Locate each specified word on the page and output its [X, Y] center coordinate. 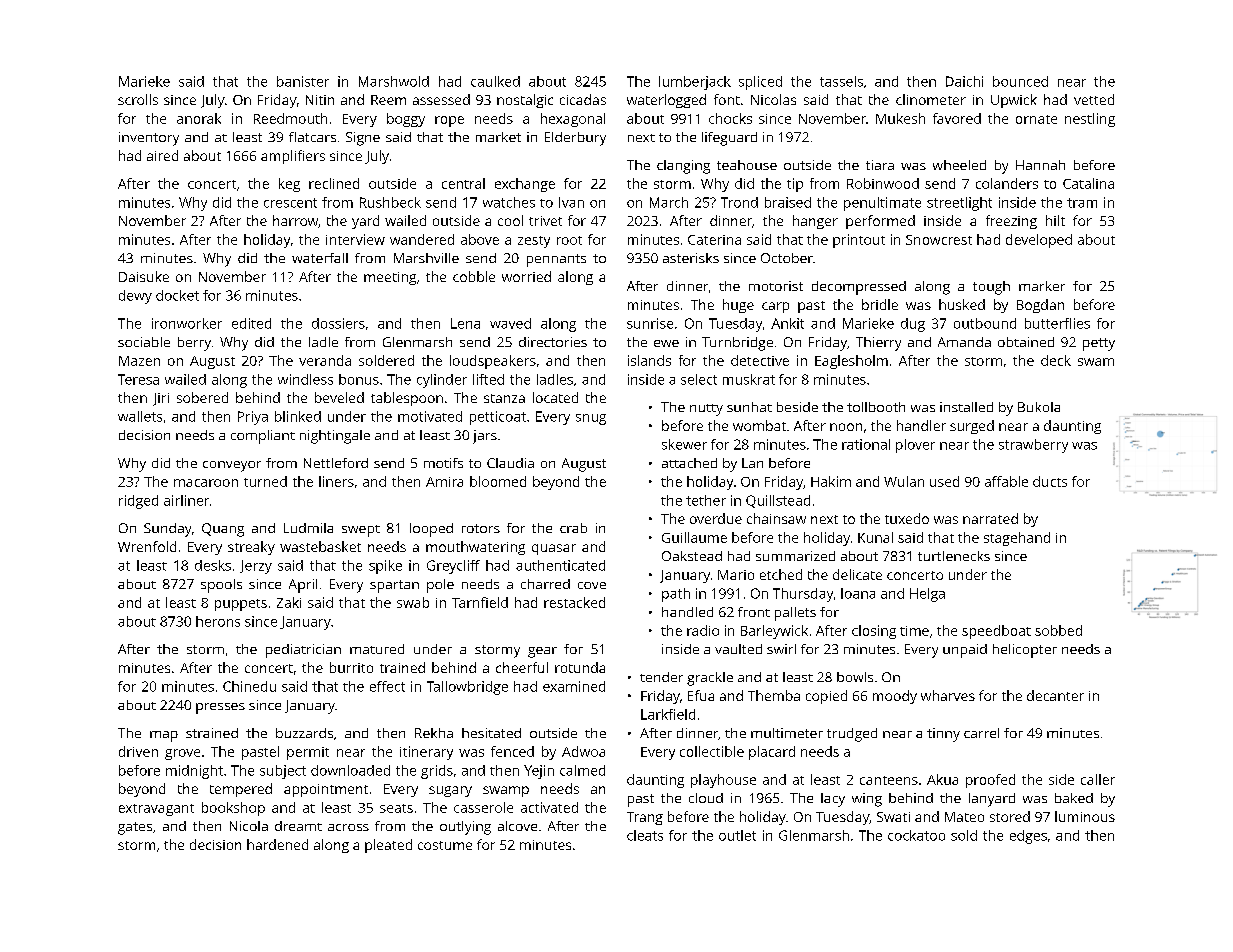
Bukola [1039, 407]
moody [895, 697]
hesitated [491, 733]
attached [689, 463]
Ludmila [308, 528]
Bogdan [1040, 306]
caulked [495, 81]
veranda [325, 360]
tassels [841, 81]
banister [303, 81]
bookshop [233, 809]
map [164, 736]
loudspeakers [493, 362]
